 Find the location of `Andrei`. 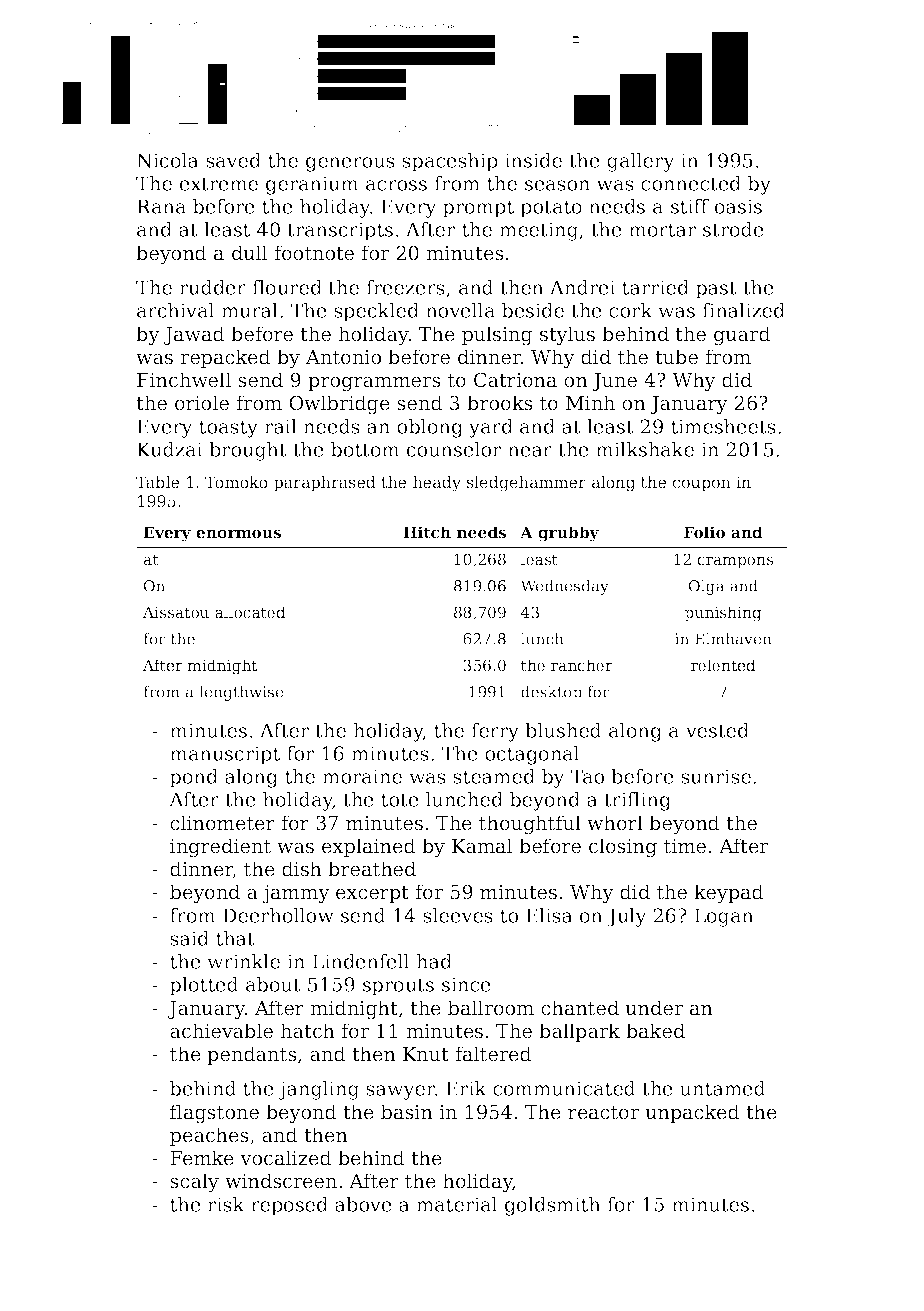

Andrei is located at coordinates (582, 287).
